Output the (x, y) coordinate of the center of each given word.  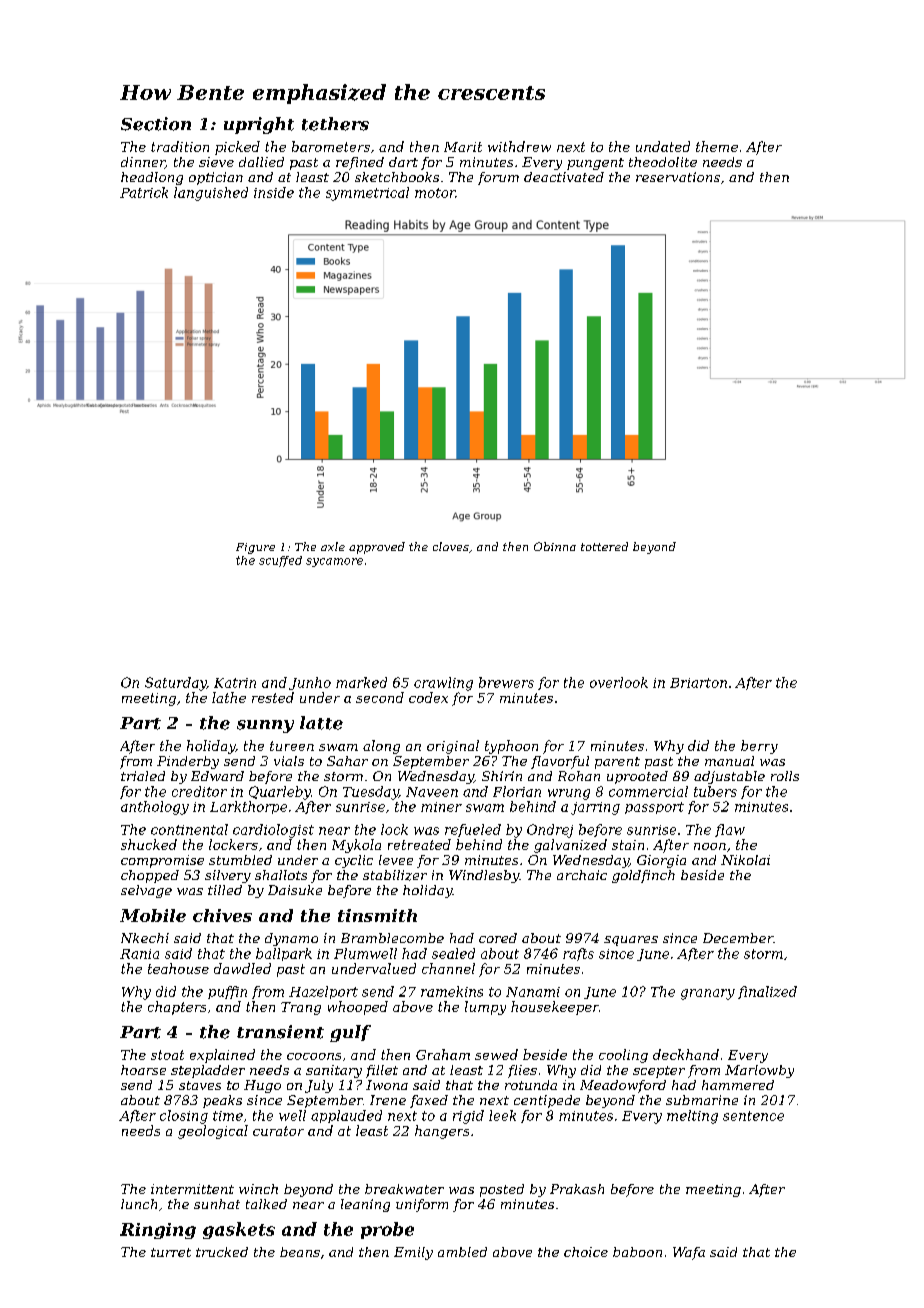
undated (663, 146)
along (381, 747)
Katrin (235, 683)
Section (156, 124)
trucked (222, 1252)
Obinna (555, 546)
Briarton (698, 683)
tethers (335, 124)
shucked (149, 844)
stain (628, 845)
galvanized (570, 846)
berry (759, 747)
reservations (678, 177)
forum (498, 178)
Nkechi (145, 938)
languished (211, 194)
